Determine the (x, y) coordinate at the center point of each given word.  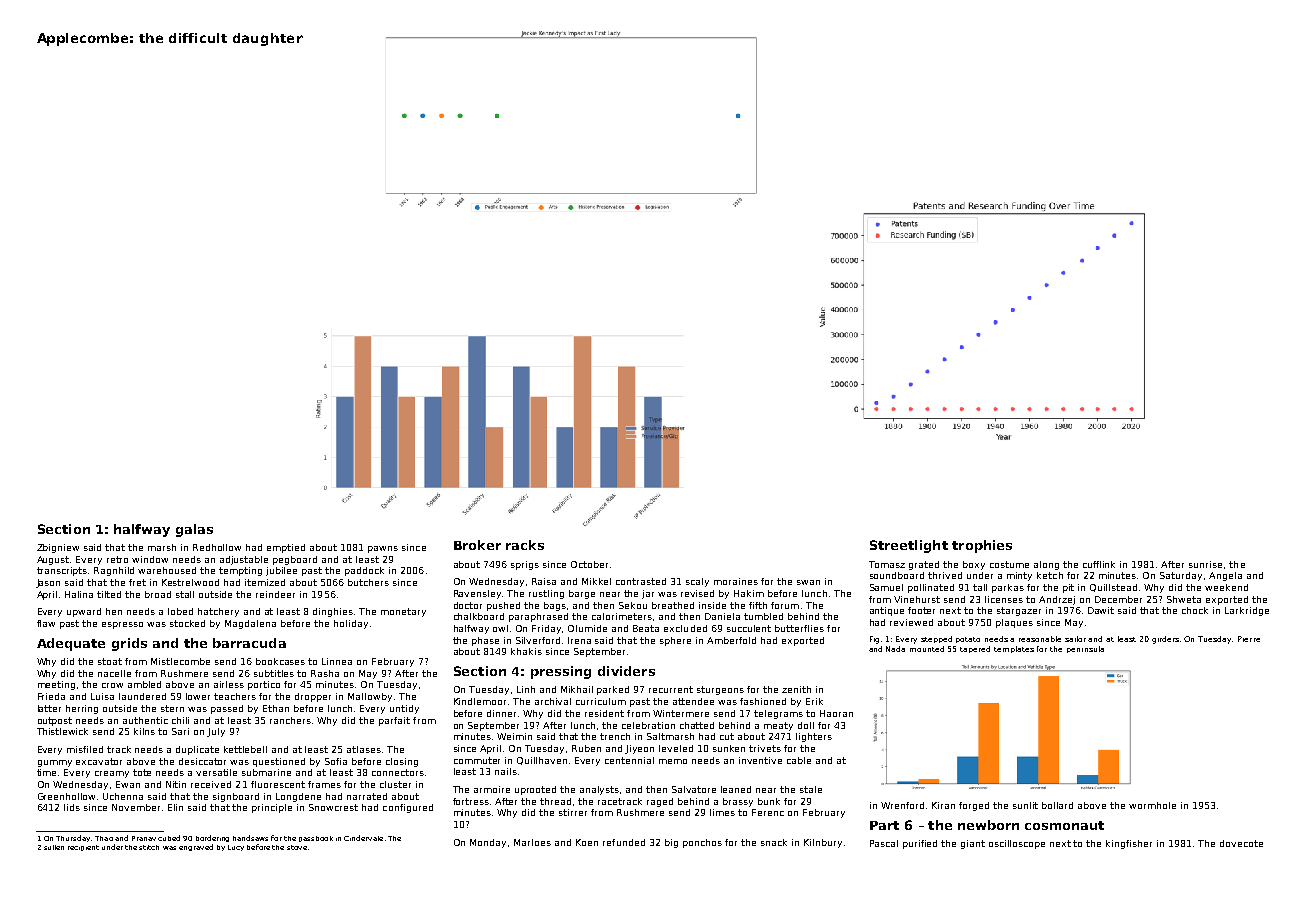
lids (72, 807)
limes (722, 812)
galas (194, 530)
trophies (982, 546)
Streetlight (909, 546)
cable (799, 760)
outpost (55, 721)
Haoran (836, 713)
